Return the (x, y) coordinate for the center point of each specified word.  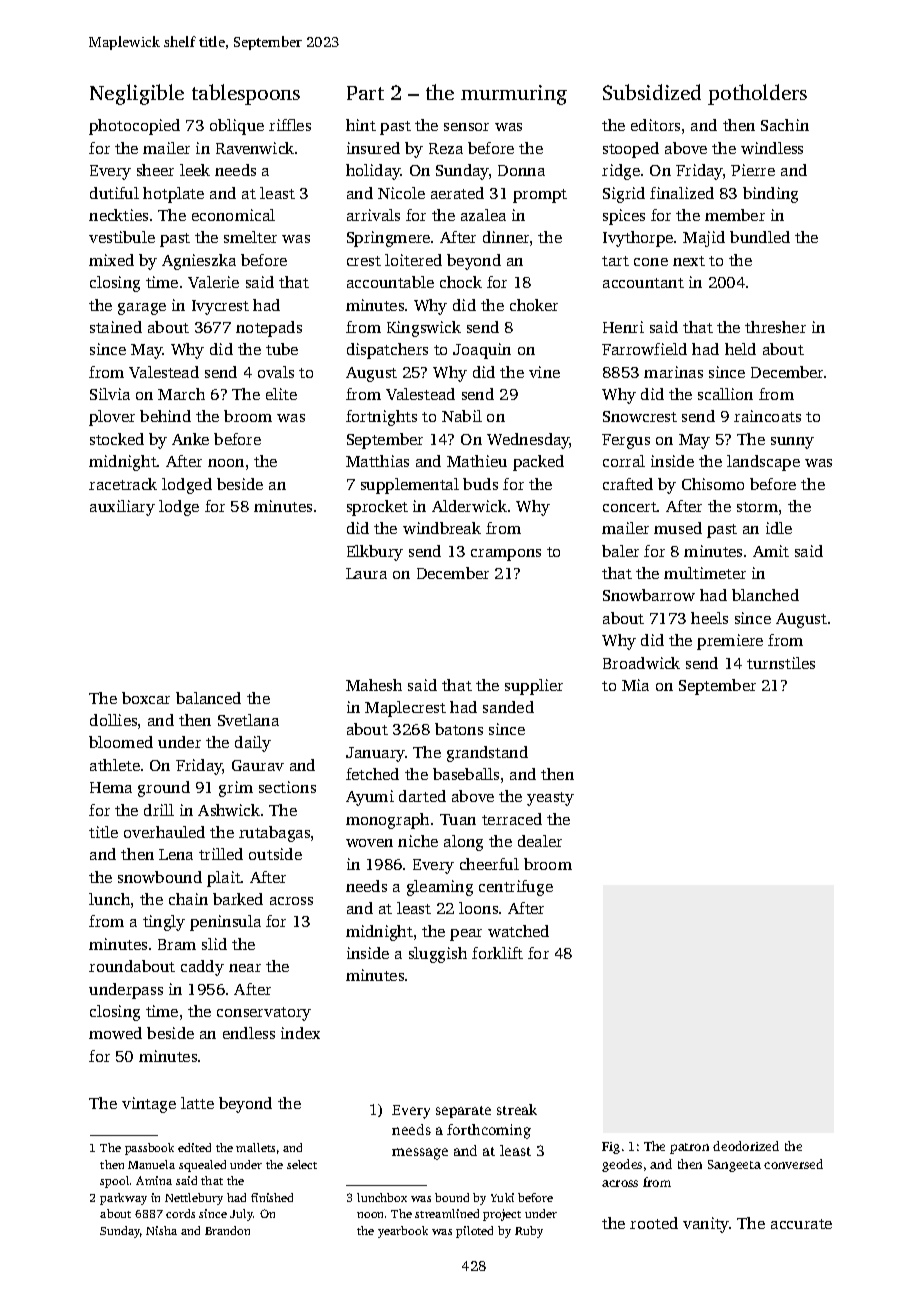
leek (195, 170)
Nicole (401, 193)
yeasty (550, 799)
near (245, 968)
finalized (682, 193)
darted (422, 796)
